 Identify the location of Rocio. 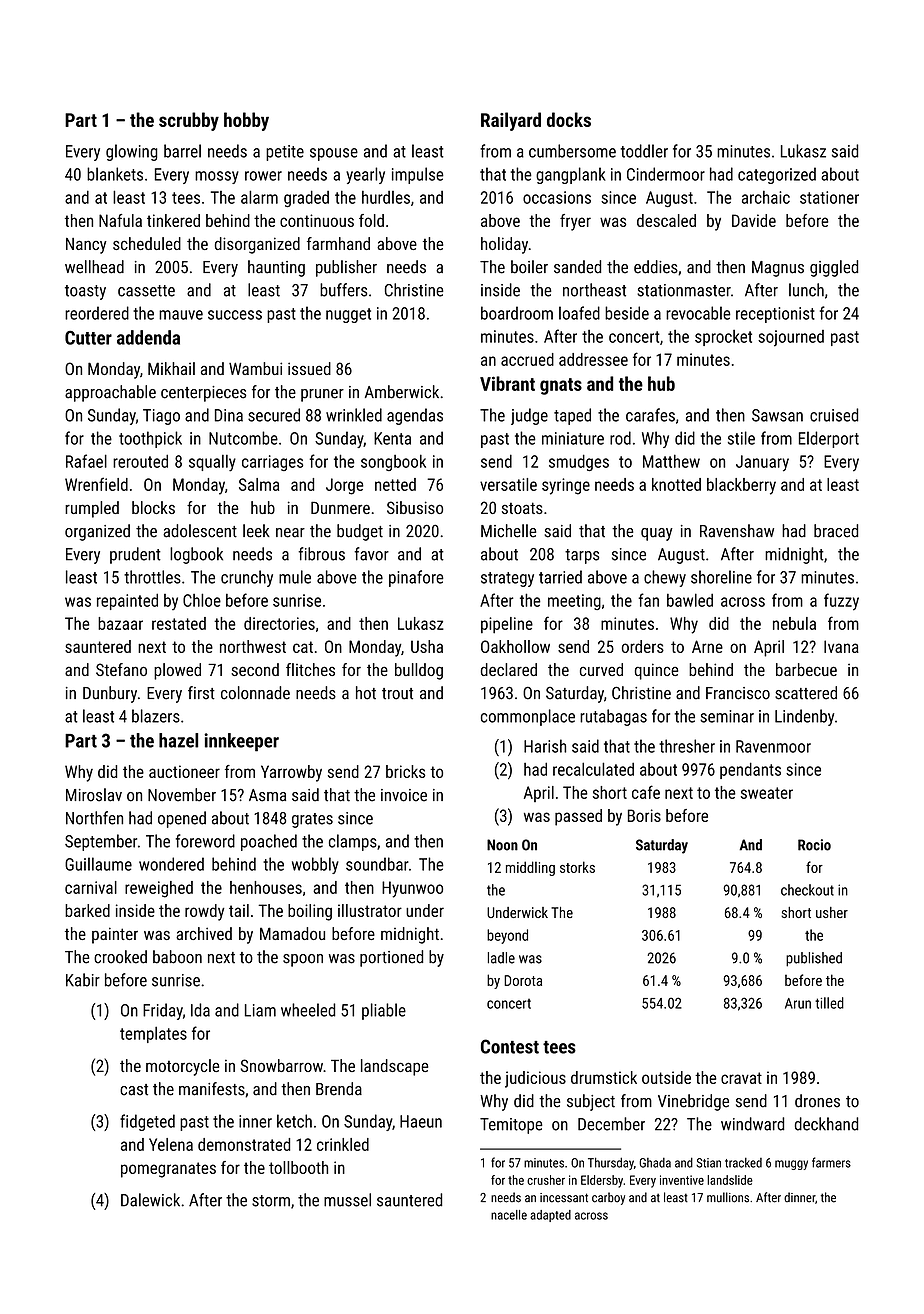
(814, 845).
